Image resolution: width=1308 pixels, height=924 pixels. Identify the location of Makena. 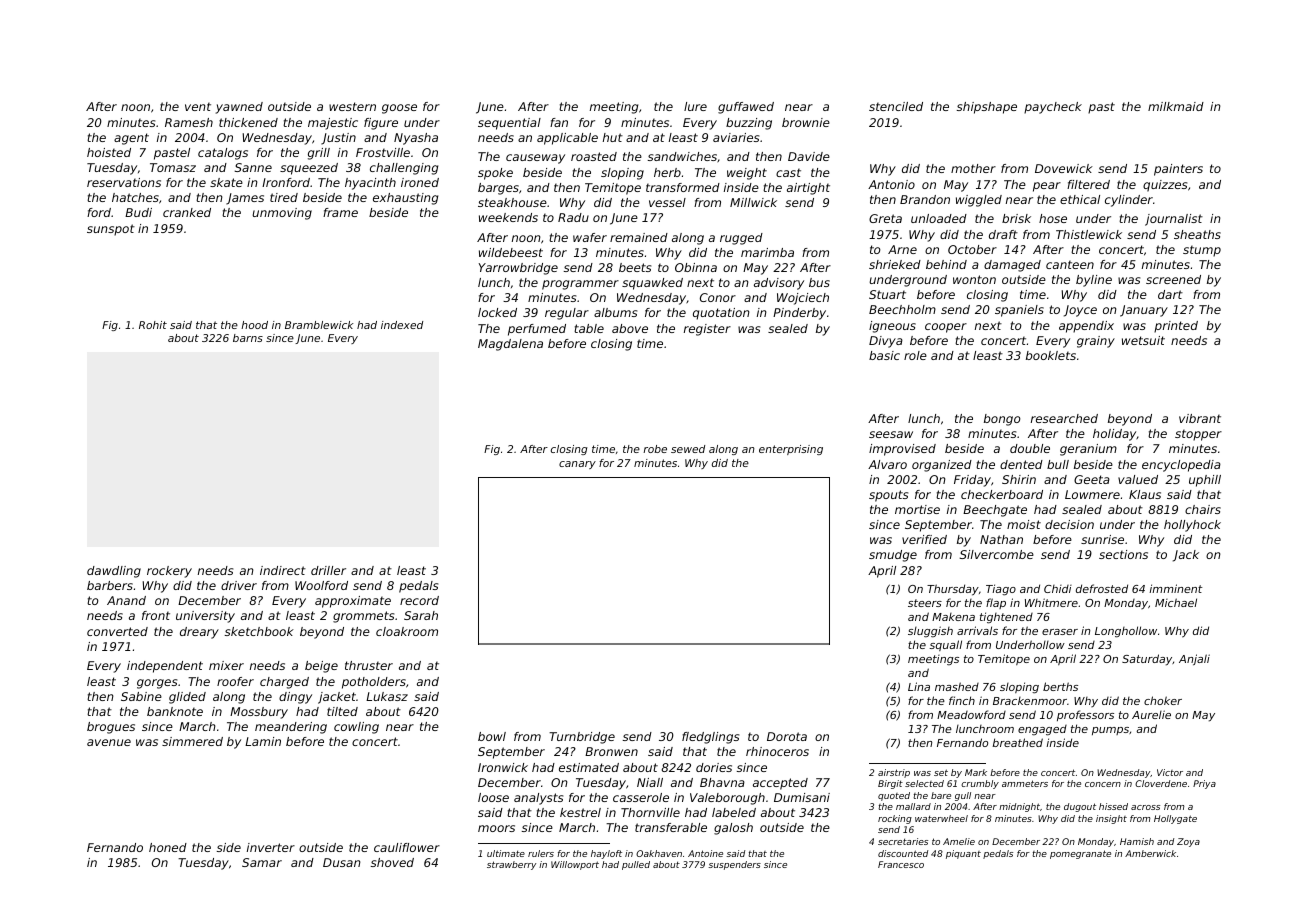
(953, 617).
